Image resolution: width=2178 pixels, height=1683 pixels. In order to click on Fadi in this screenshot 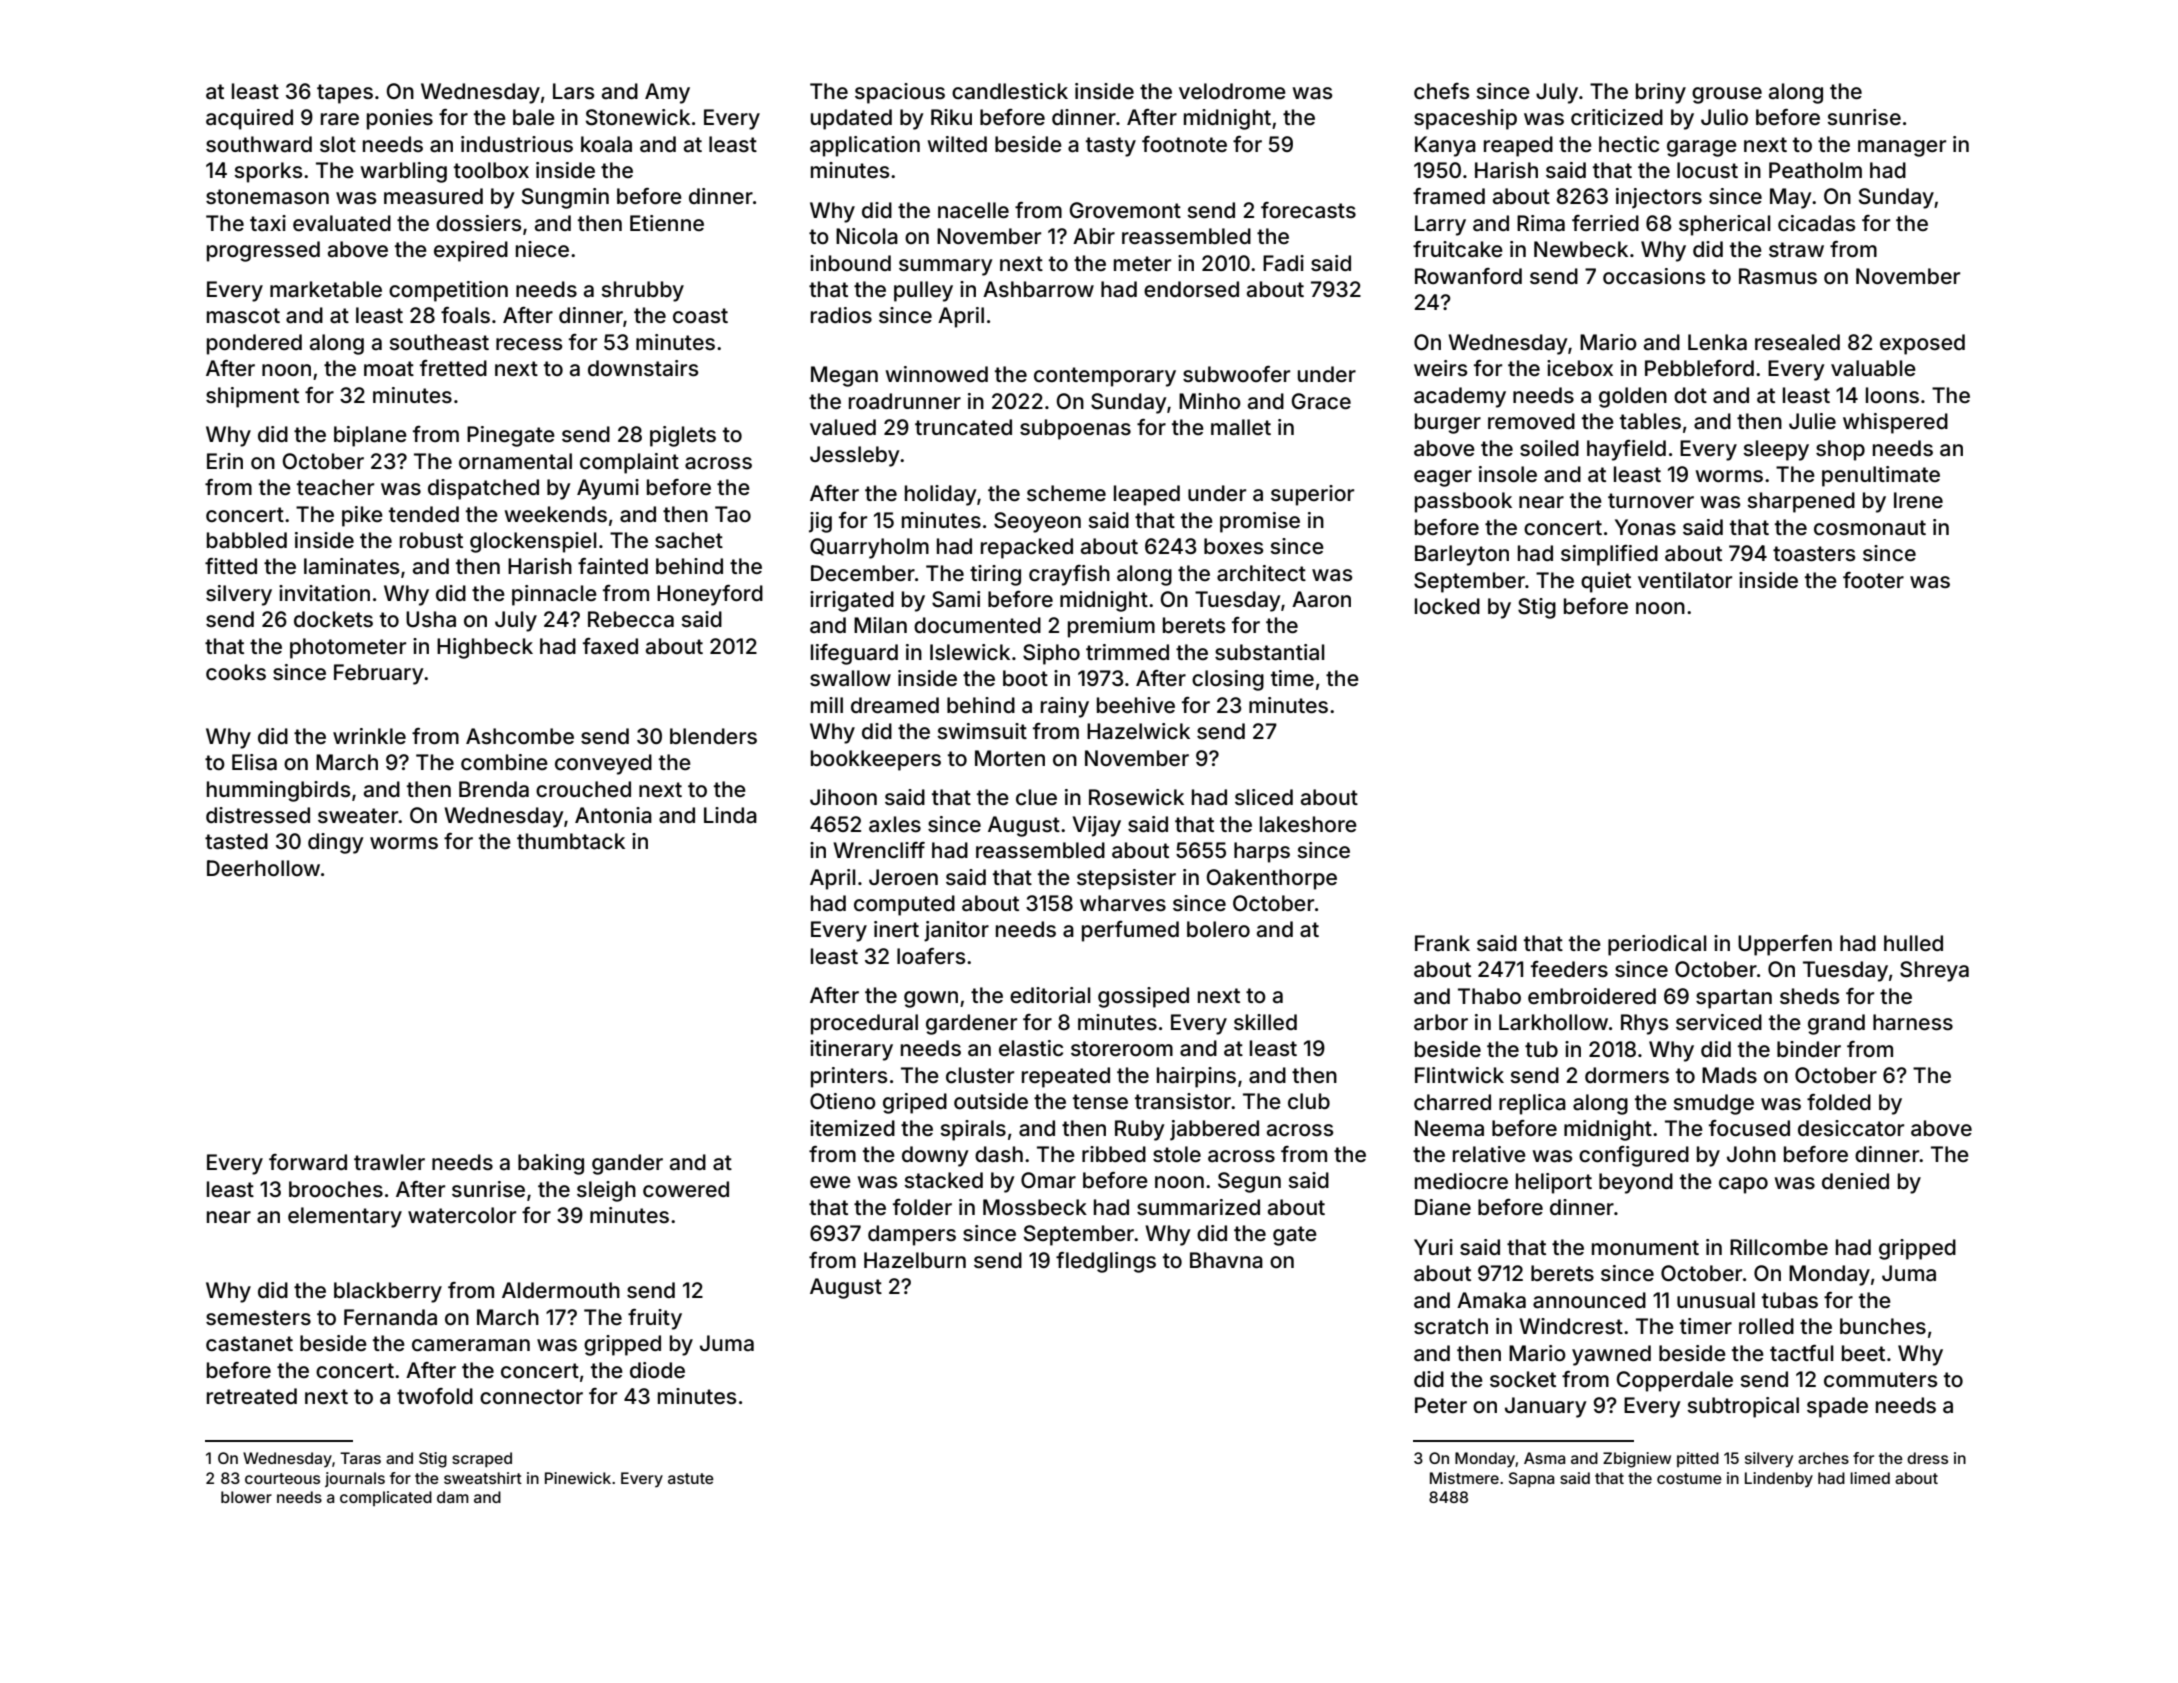, I will do `click(1283, 263)`.
